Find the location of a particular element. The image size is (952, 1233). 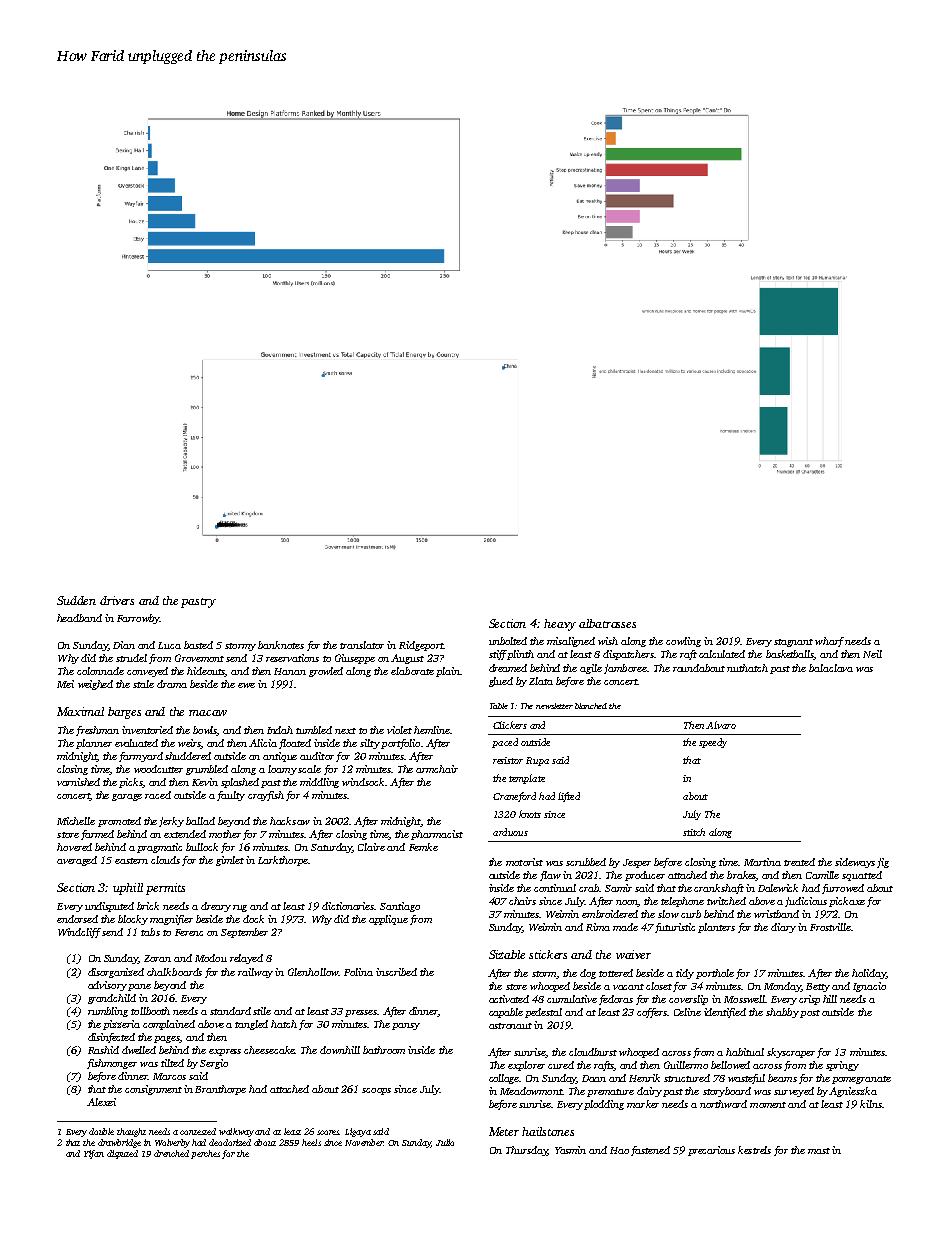

albatrosses is located at coordinates (607, 623).
